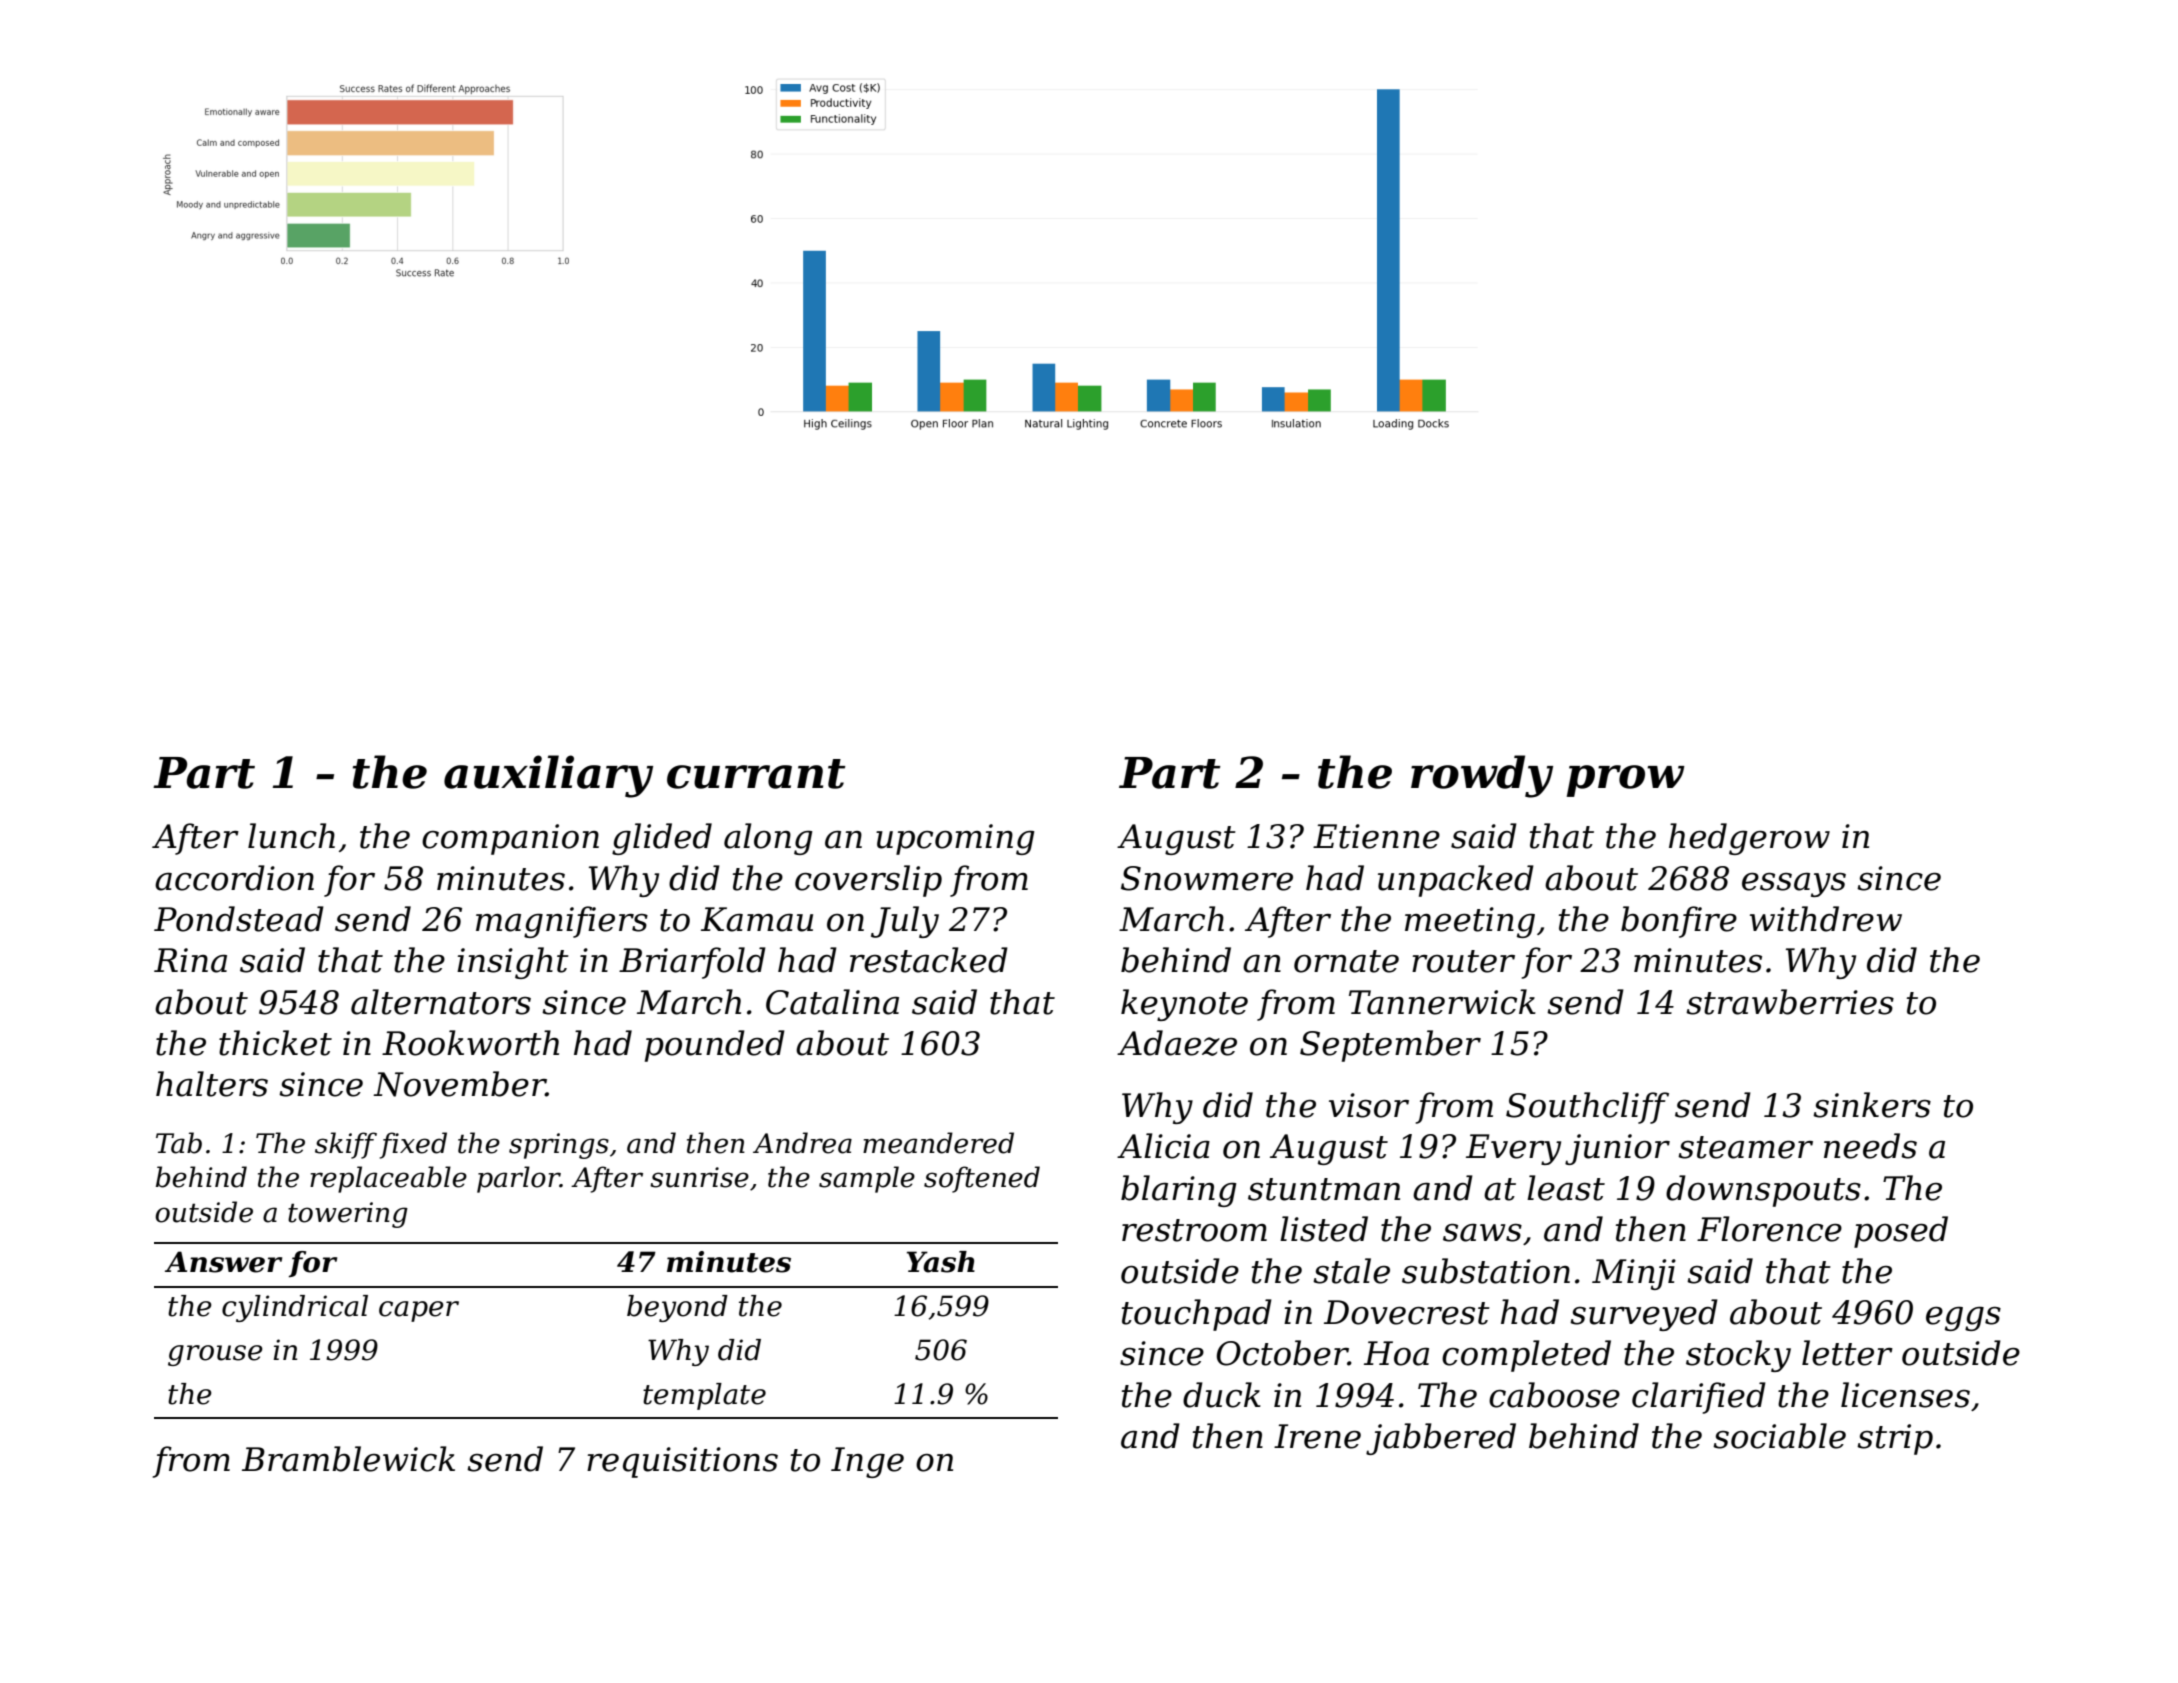  I want to click on Bramblewick, so click(348, 1459).
